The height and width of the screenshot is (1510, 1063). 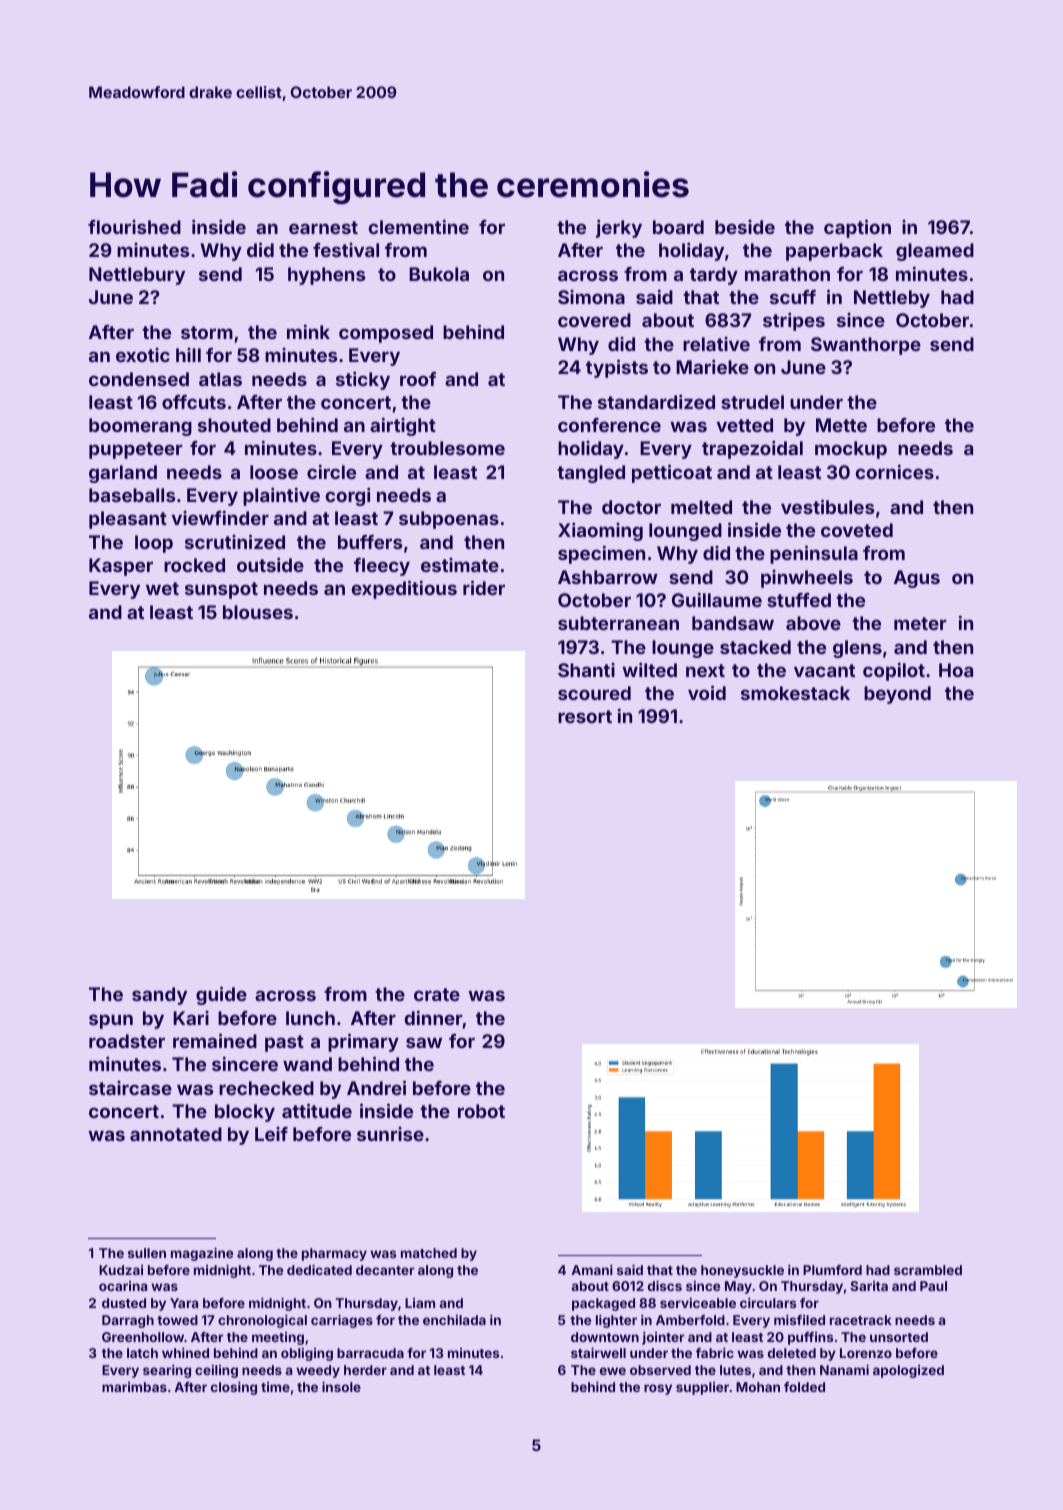 What do you see at coordinates (319, 1269) in the screenshot?
I see `dedicated` at bounding box center [319, 1269].
